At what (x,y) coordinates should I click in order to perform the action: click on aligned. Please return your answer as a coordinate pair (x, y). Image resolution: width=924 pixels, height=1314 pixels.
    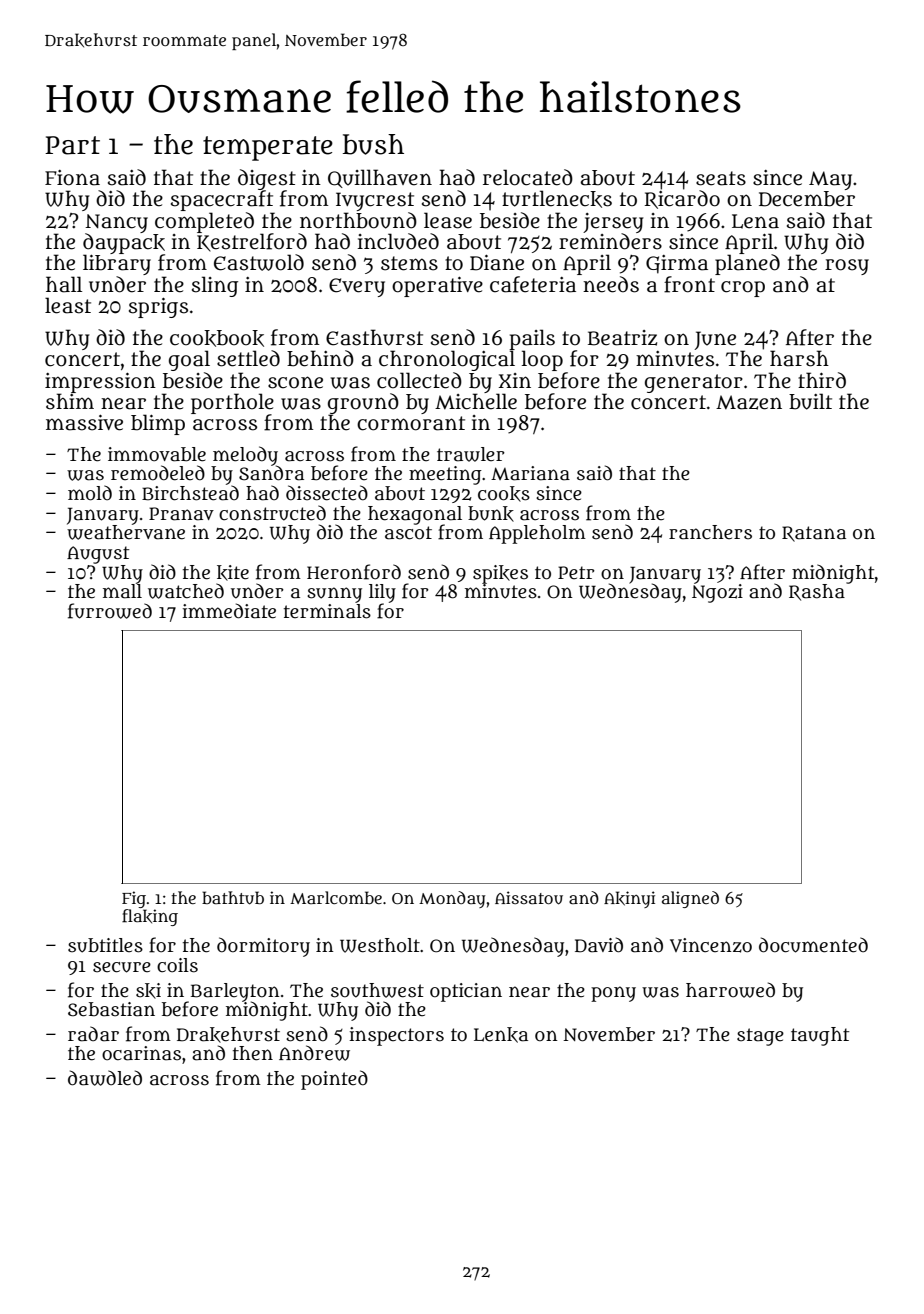
    Looking at the image, I should click on (690, 899).
